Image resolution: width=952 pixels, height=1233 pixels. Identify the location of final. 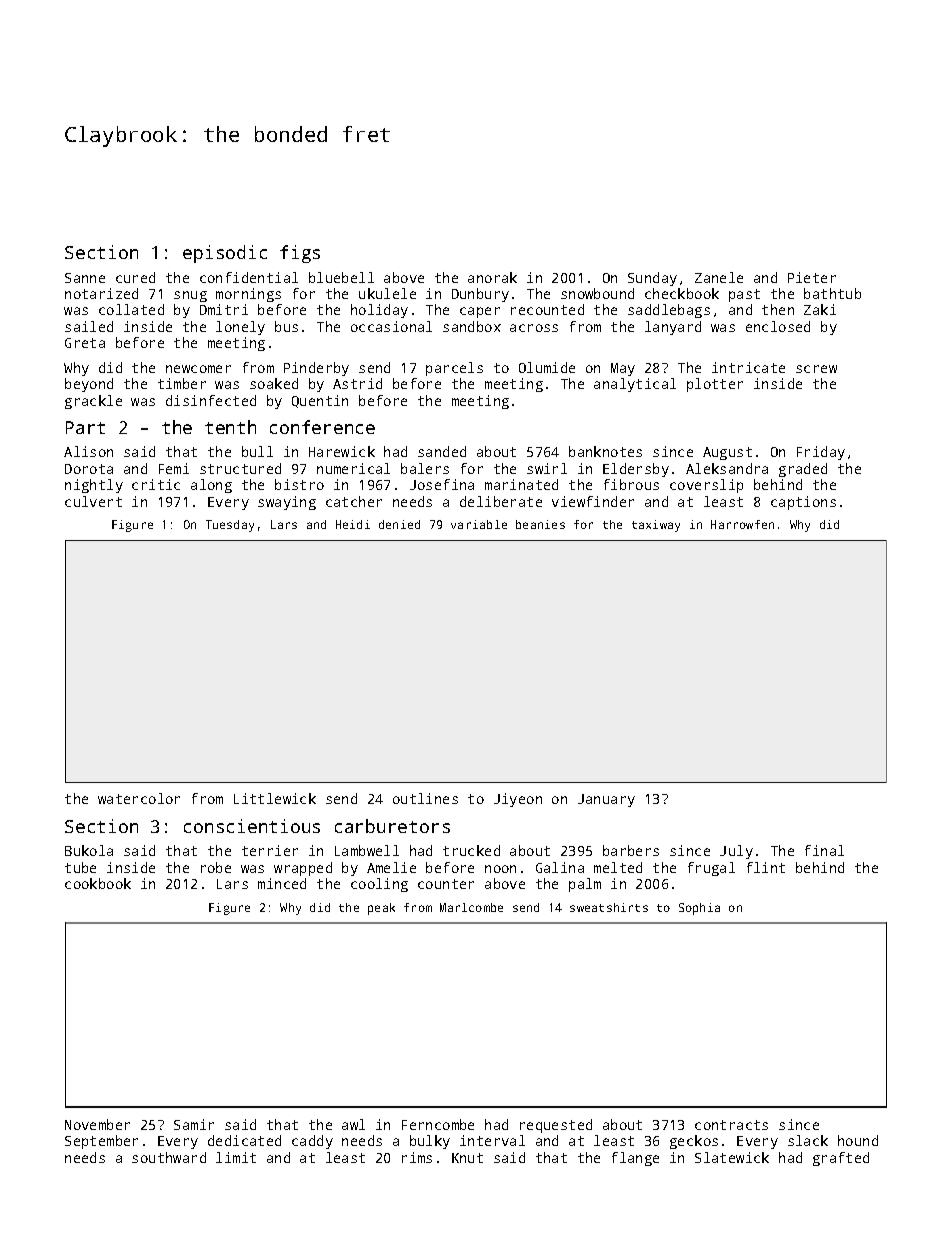
(824, 850).
